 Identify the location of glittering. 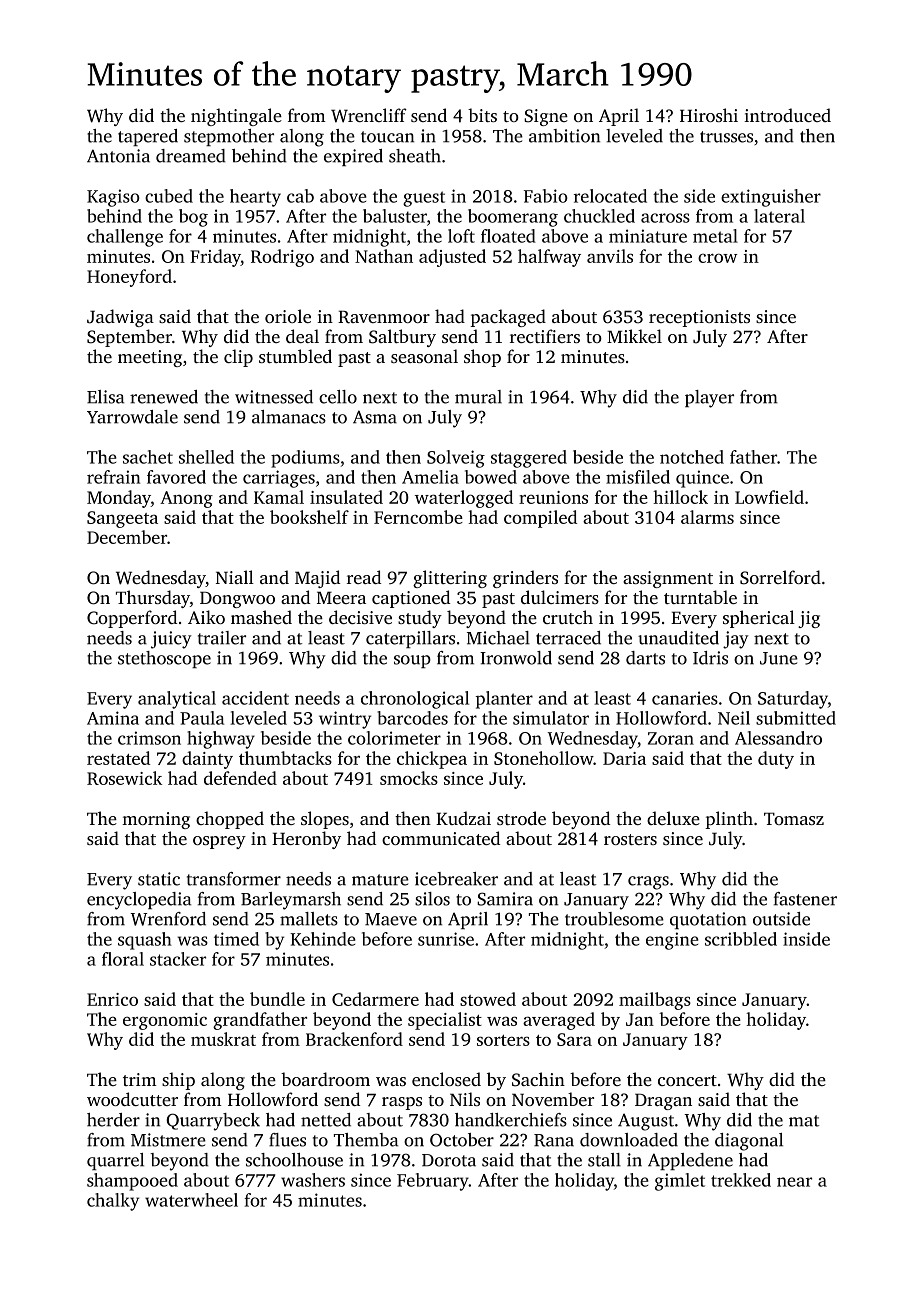
(450, 579).
